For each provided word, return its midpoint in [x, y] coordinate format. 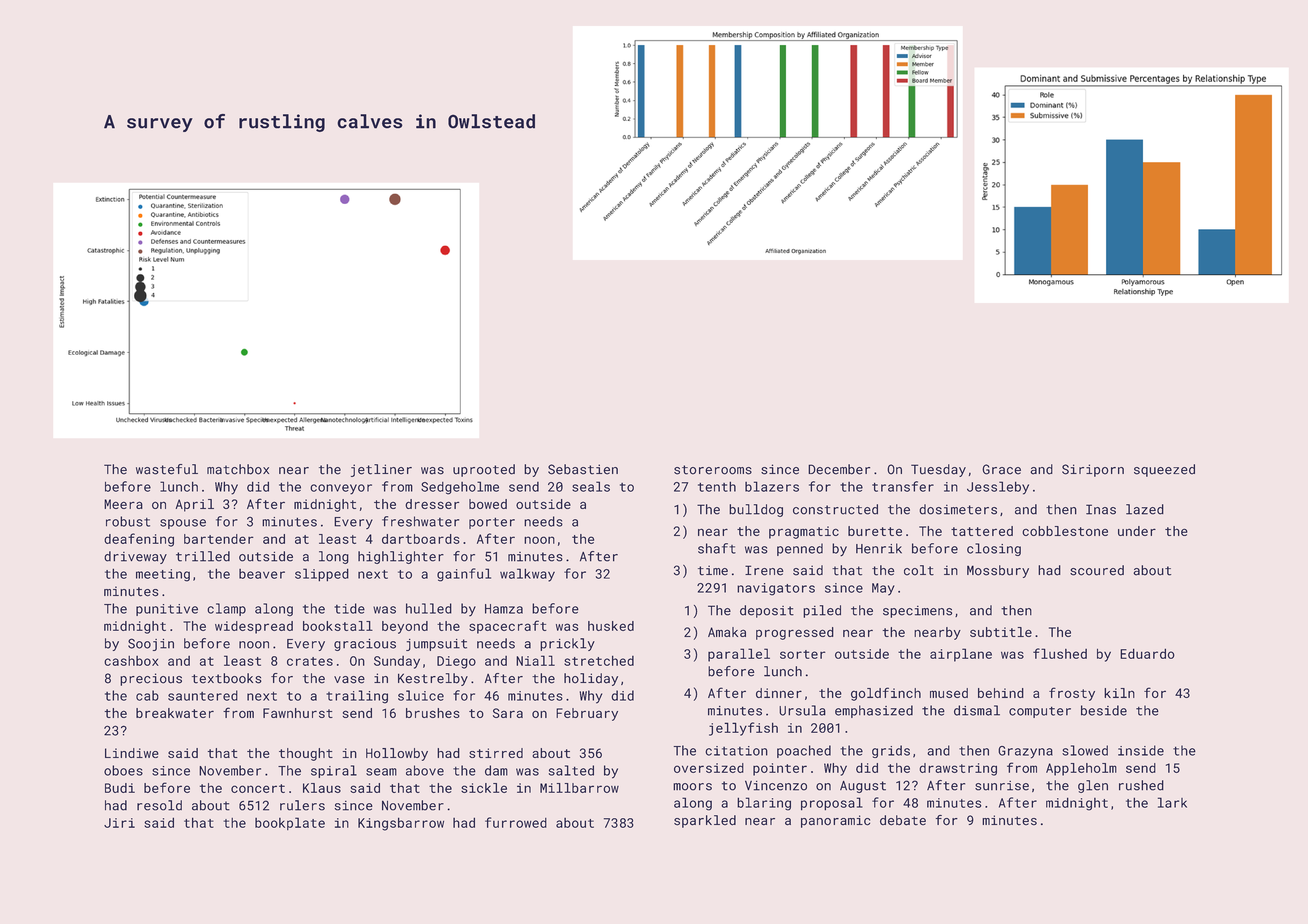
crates [310, 661]
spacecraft [508, 627]
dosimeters [958, 509]
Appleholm [1081, 769]
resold [159, 805]
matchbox [238, 469]
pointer [780, 769]
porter [492, 523]
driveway [135, 557]
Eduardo [1147, 653]
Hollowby [397, 754]
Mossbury [998, 571]
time [713, 570]
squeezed [1164, 470]
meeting [163, 575]
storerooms [713, 470]
